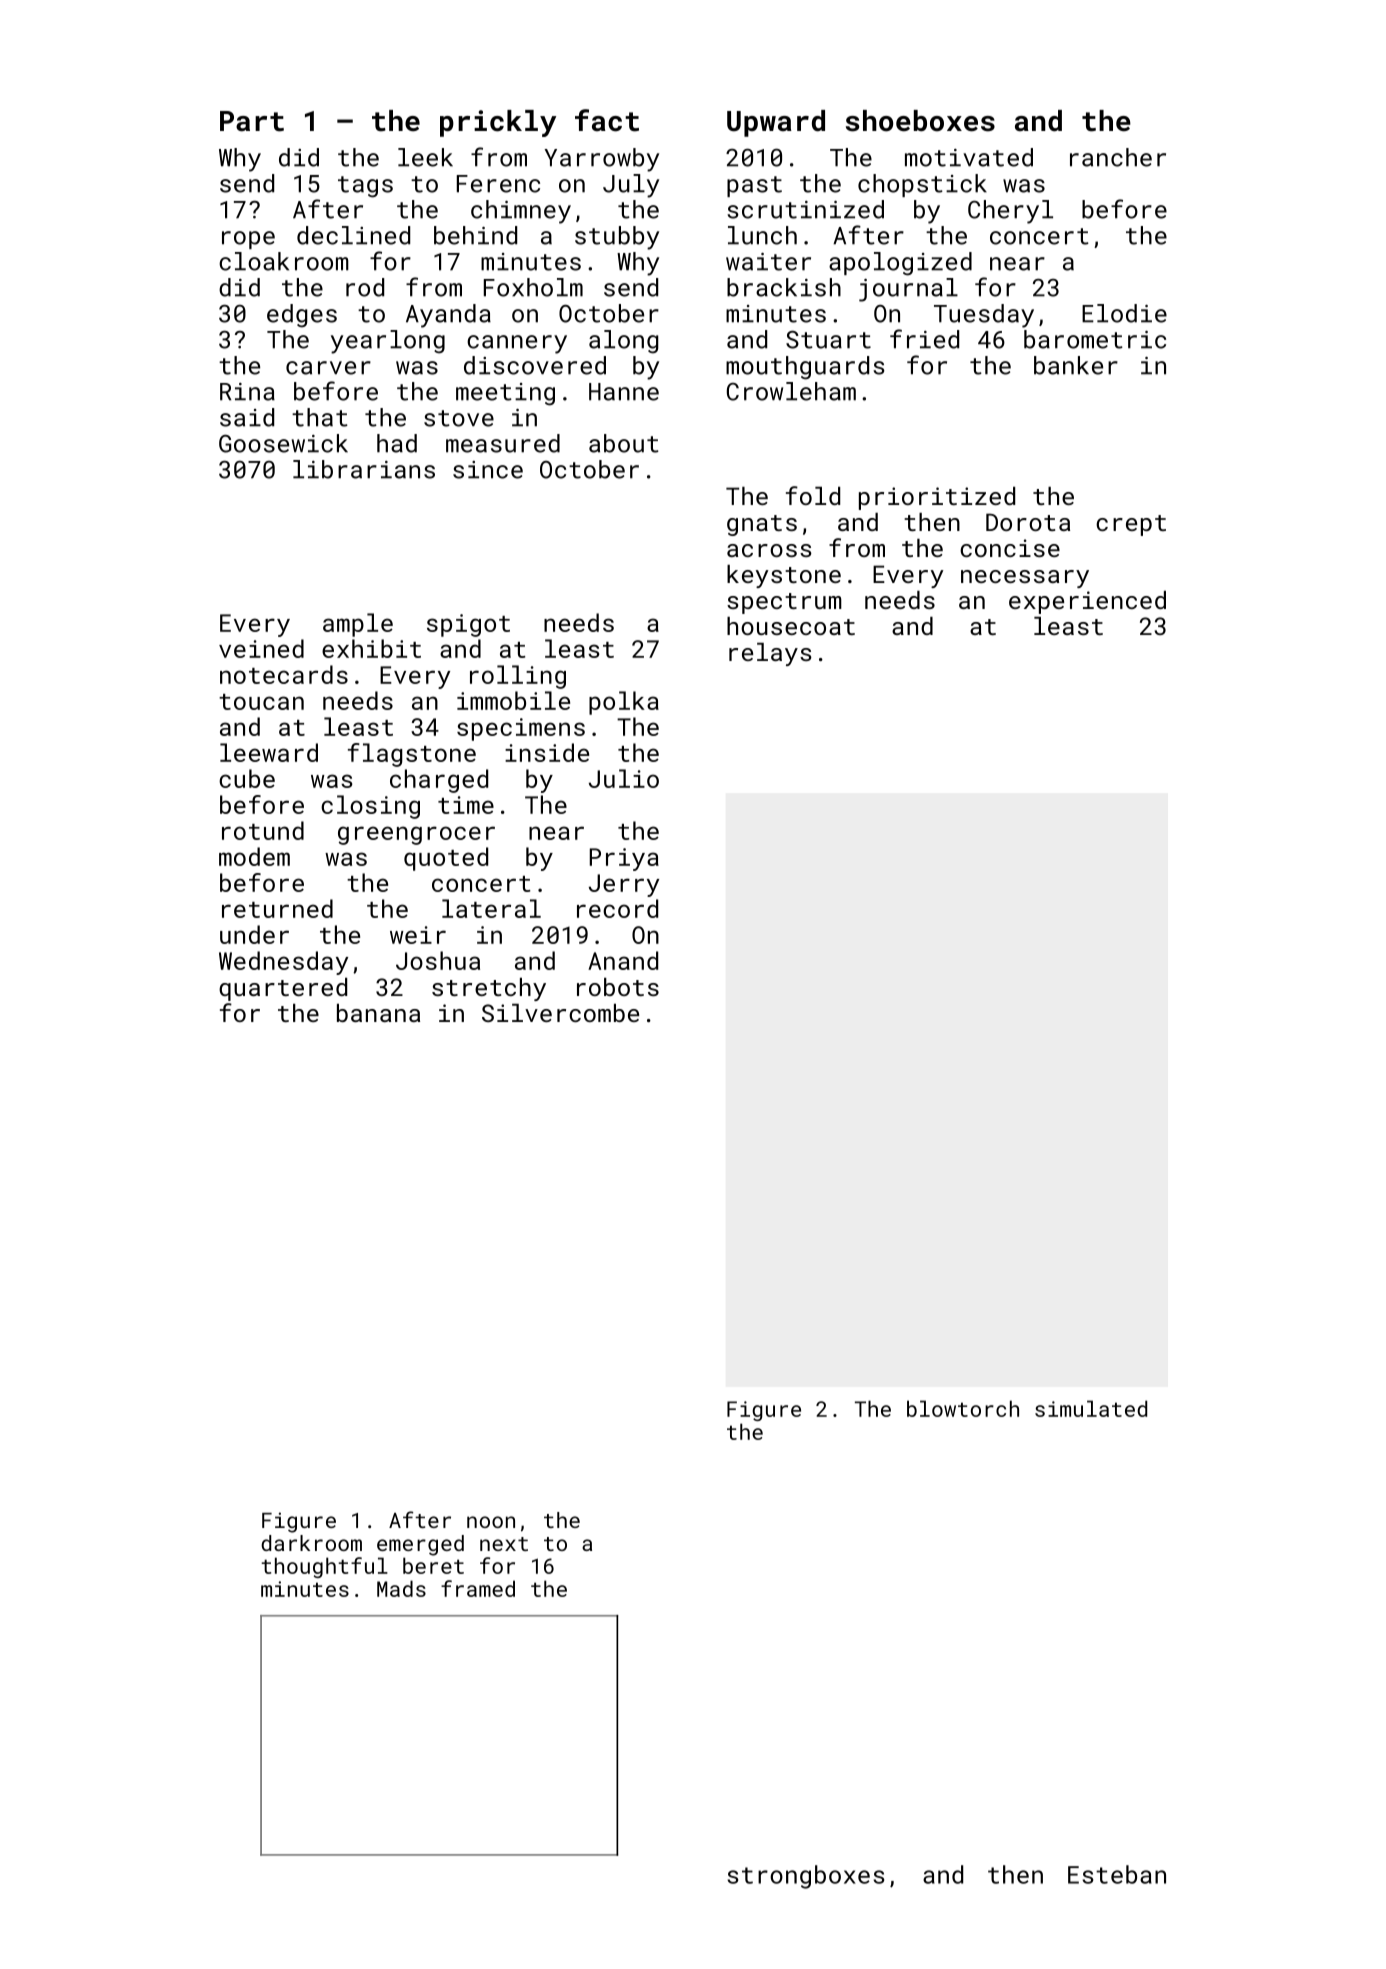 The width and height of the screenshot is (1386, 1969). What do you see at coordinates (1117, 1874) in the screenshot?
I see `Esteban` at bounding box center [1117, 1874].
